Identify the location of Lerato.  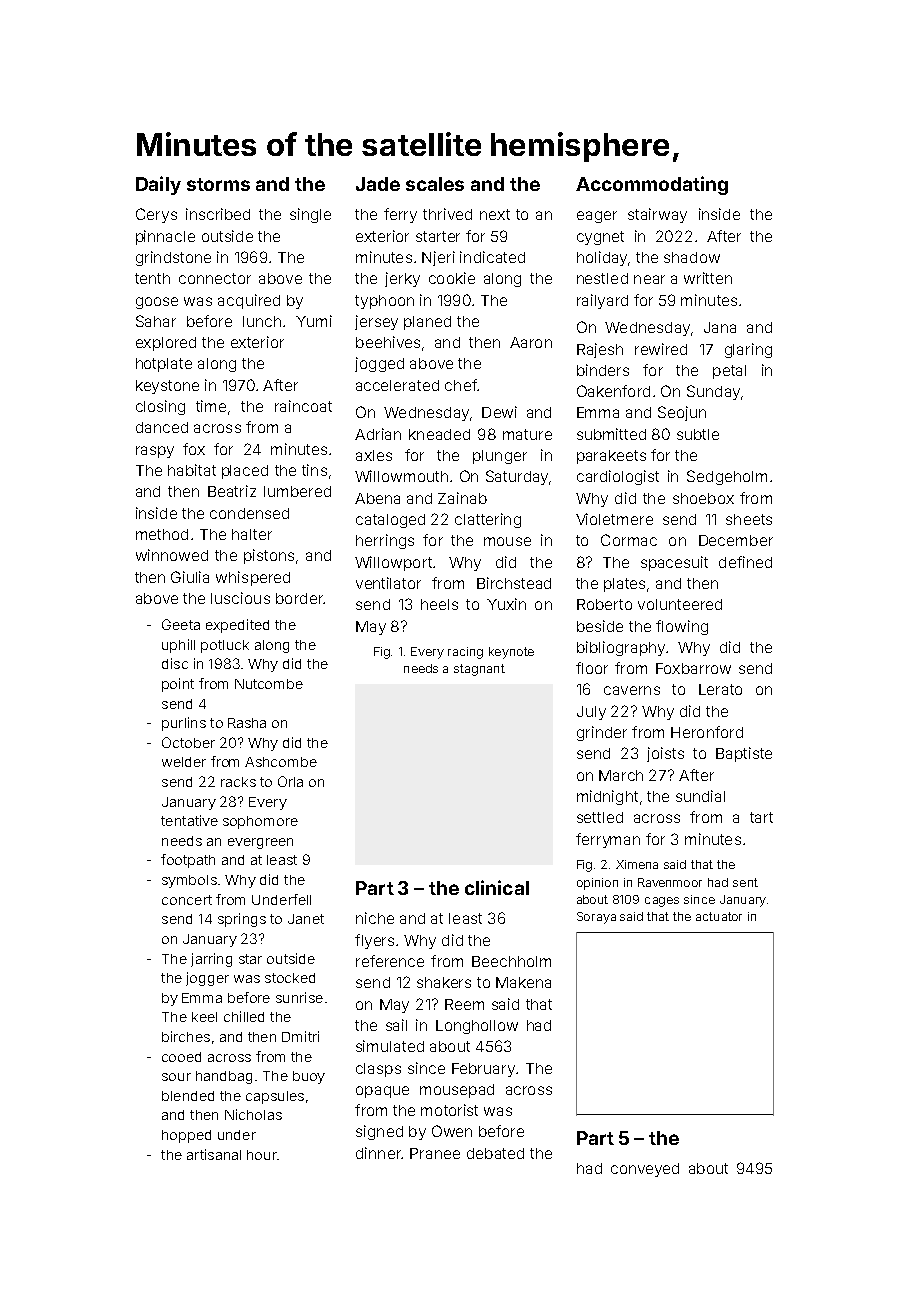
(720, 689).
